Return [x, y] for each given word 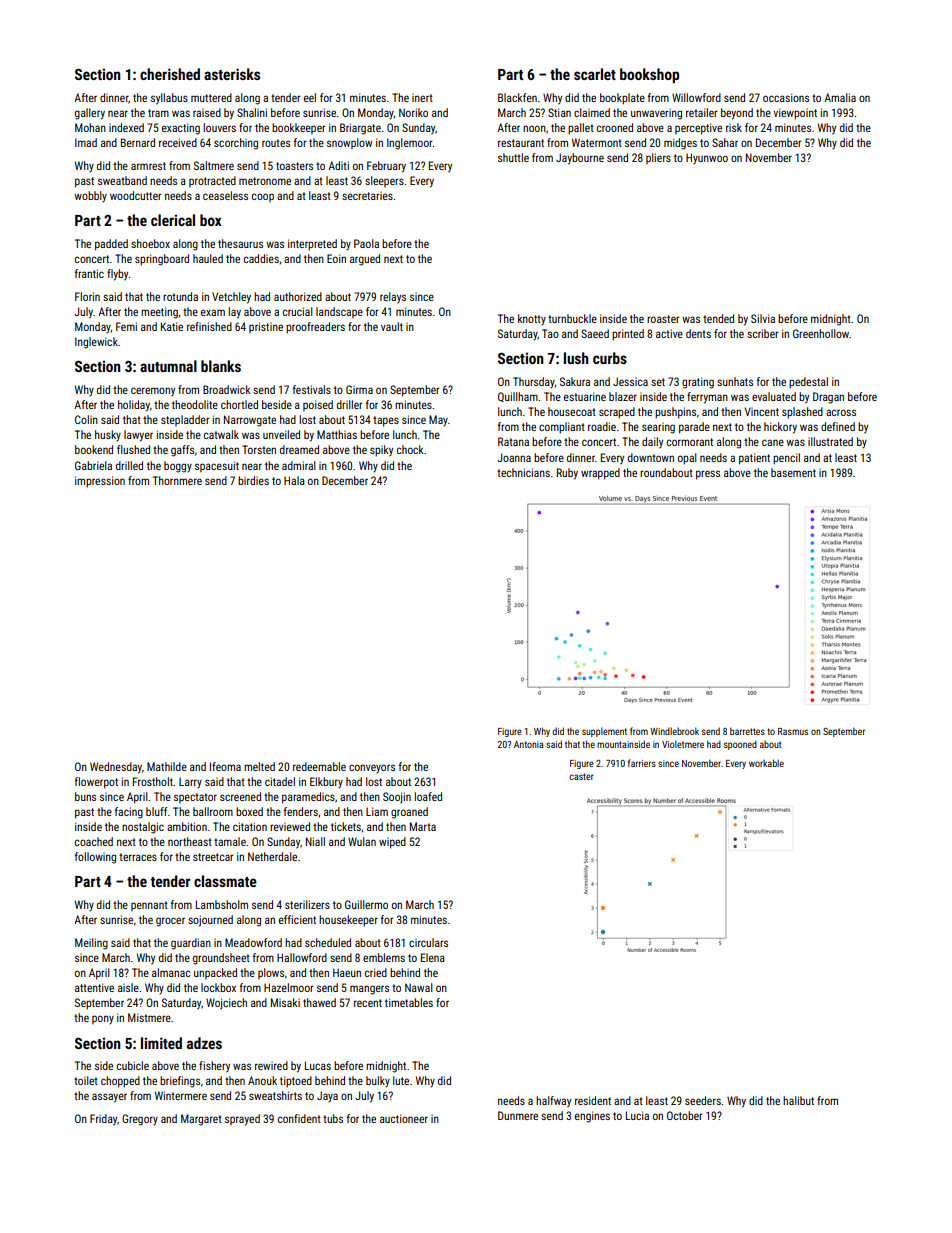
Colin [86, 419]
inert [422, 98]
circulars [428, 942]
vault [392, 326]
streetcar [213, 857]
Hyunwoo [707, 158]
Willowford [696, 97]
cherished [170, 74]
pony [103, 1019]
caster [581, 776]
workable [766, 763]
